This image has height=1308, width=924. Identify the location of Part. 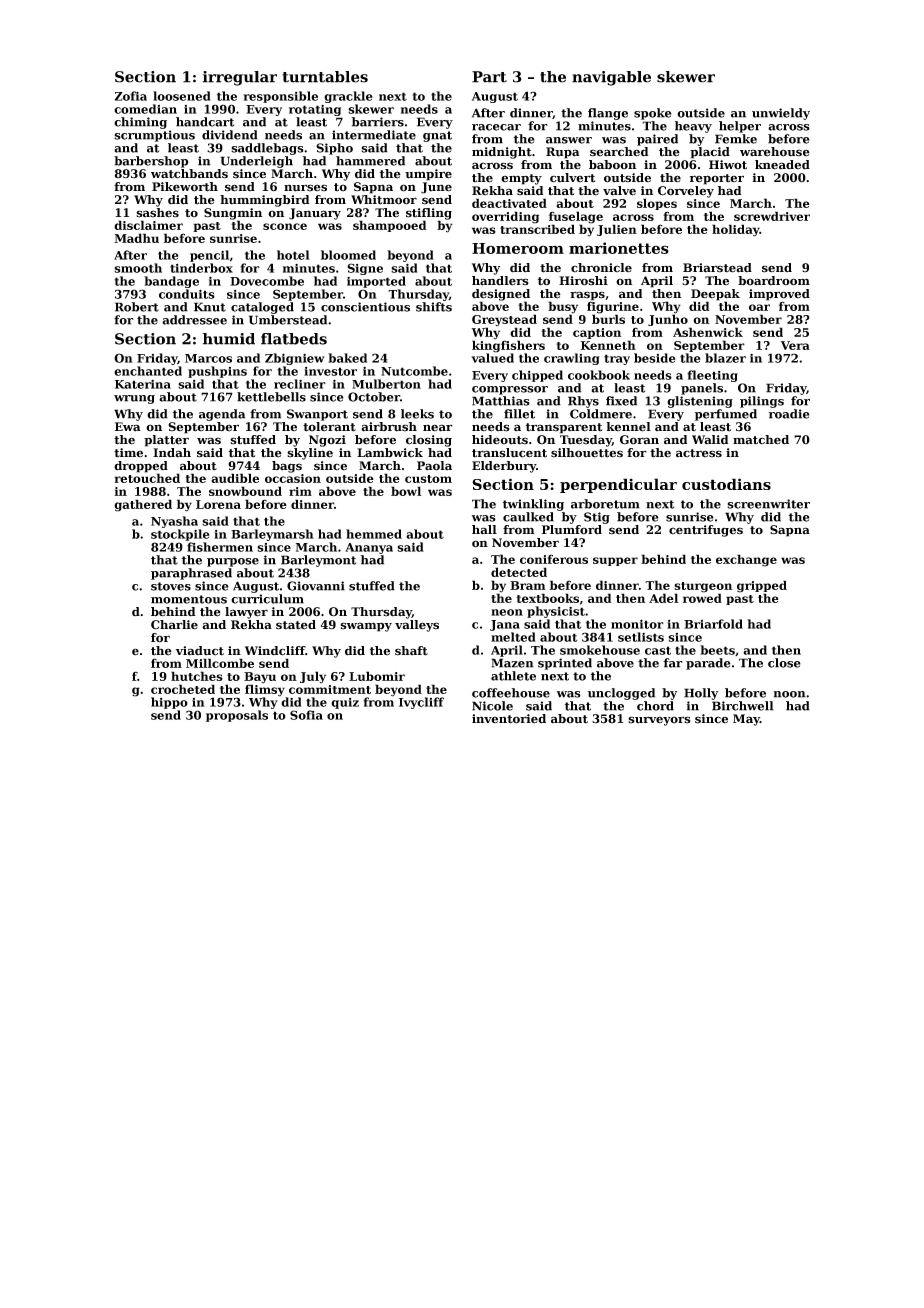
(489, 77).
